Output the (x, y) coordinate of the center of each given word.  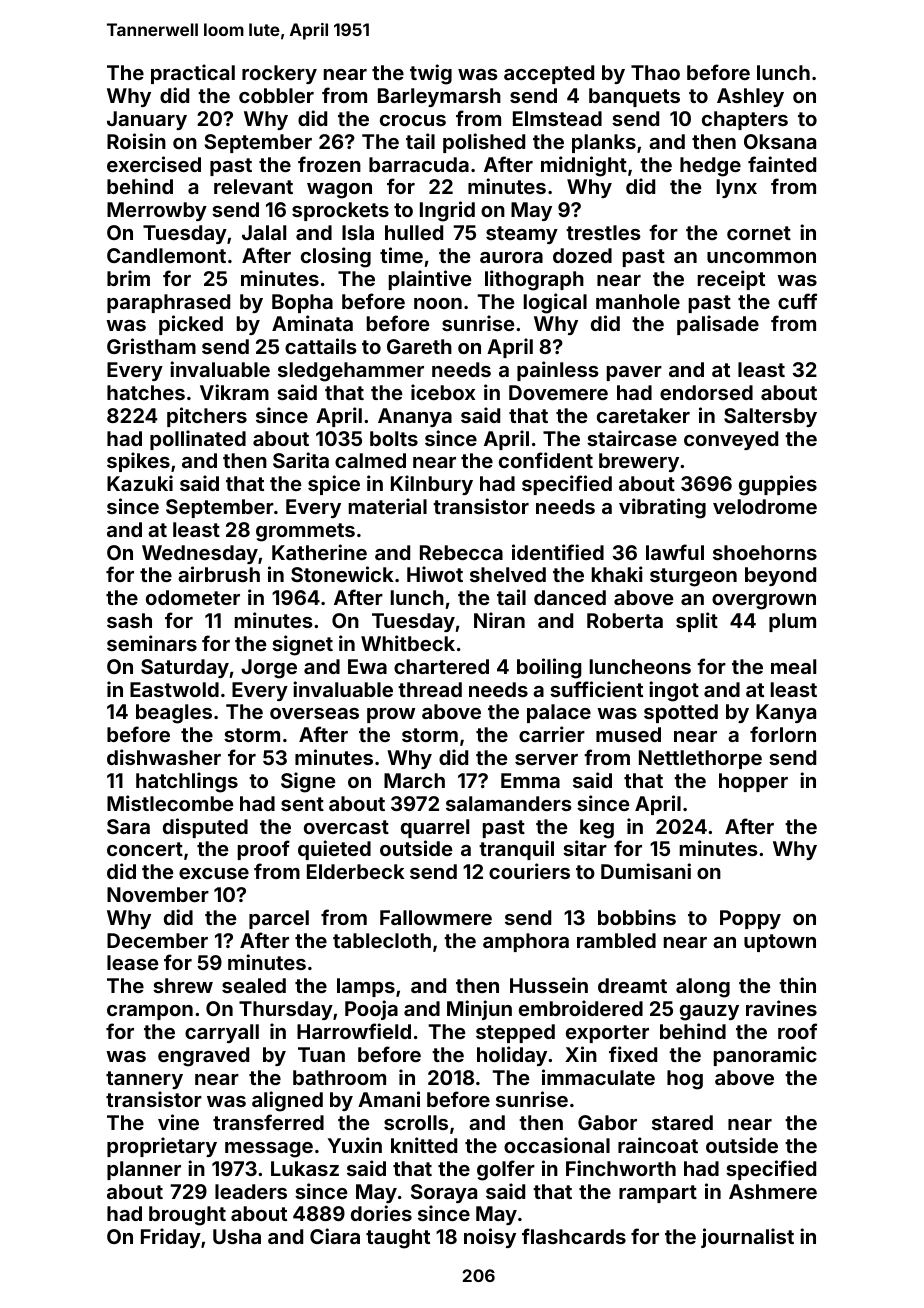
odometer (193, 597)
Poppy (750, 919)
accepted (549, 74)
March (414, 780)
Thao (655, 72)
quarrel (435, 828)
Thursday (286, 1010)
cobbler (276, 95)
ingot (674, 691)
